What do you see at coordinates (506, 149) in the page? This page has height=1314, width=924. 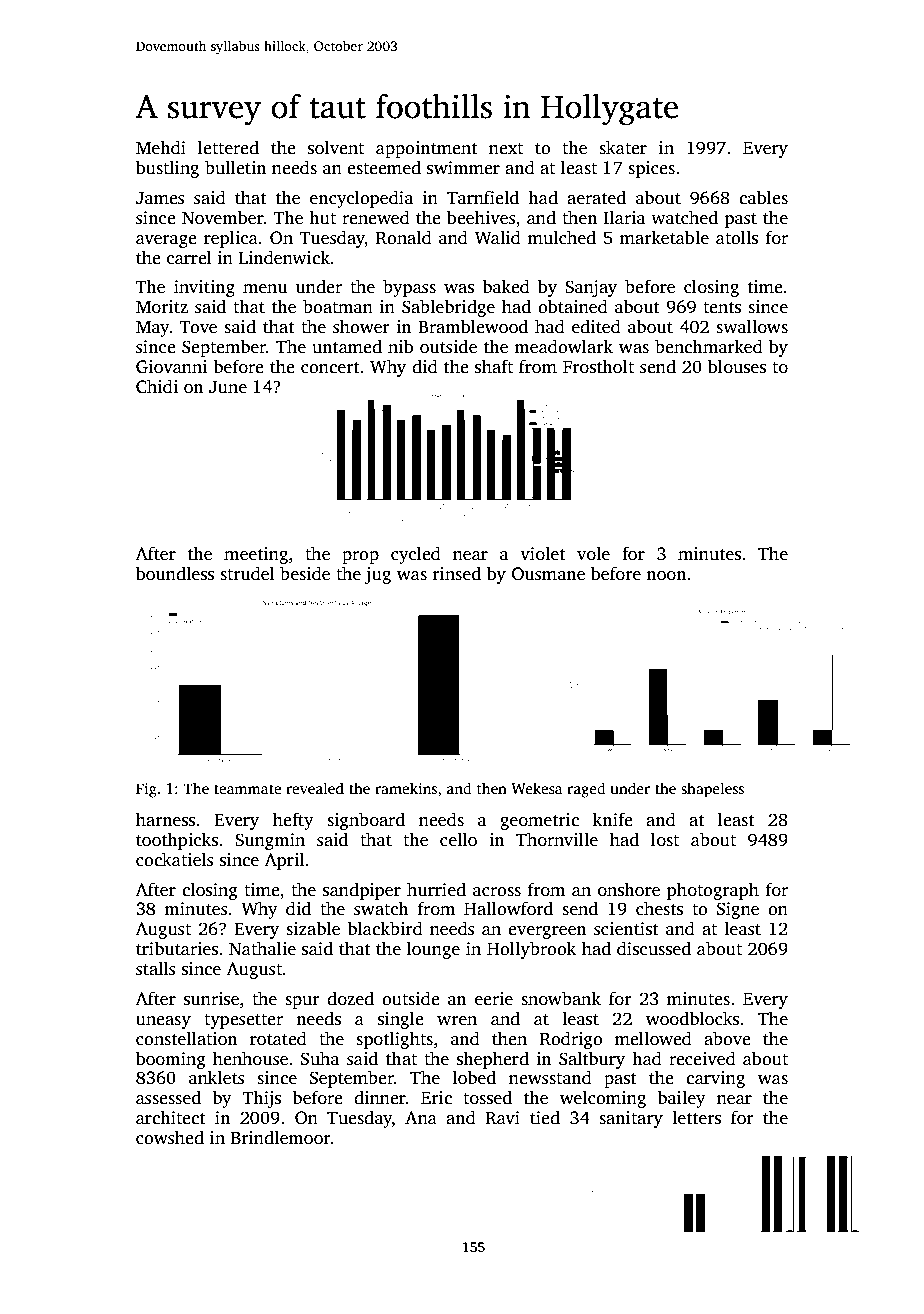 I see `next` at bounding box center [506, 149].
